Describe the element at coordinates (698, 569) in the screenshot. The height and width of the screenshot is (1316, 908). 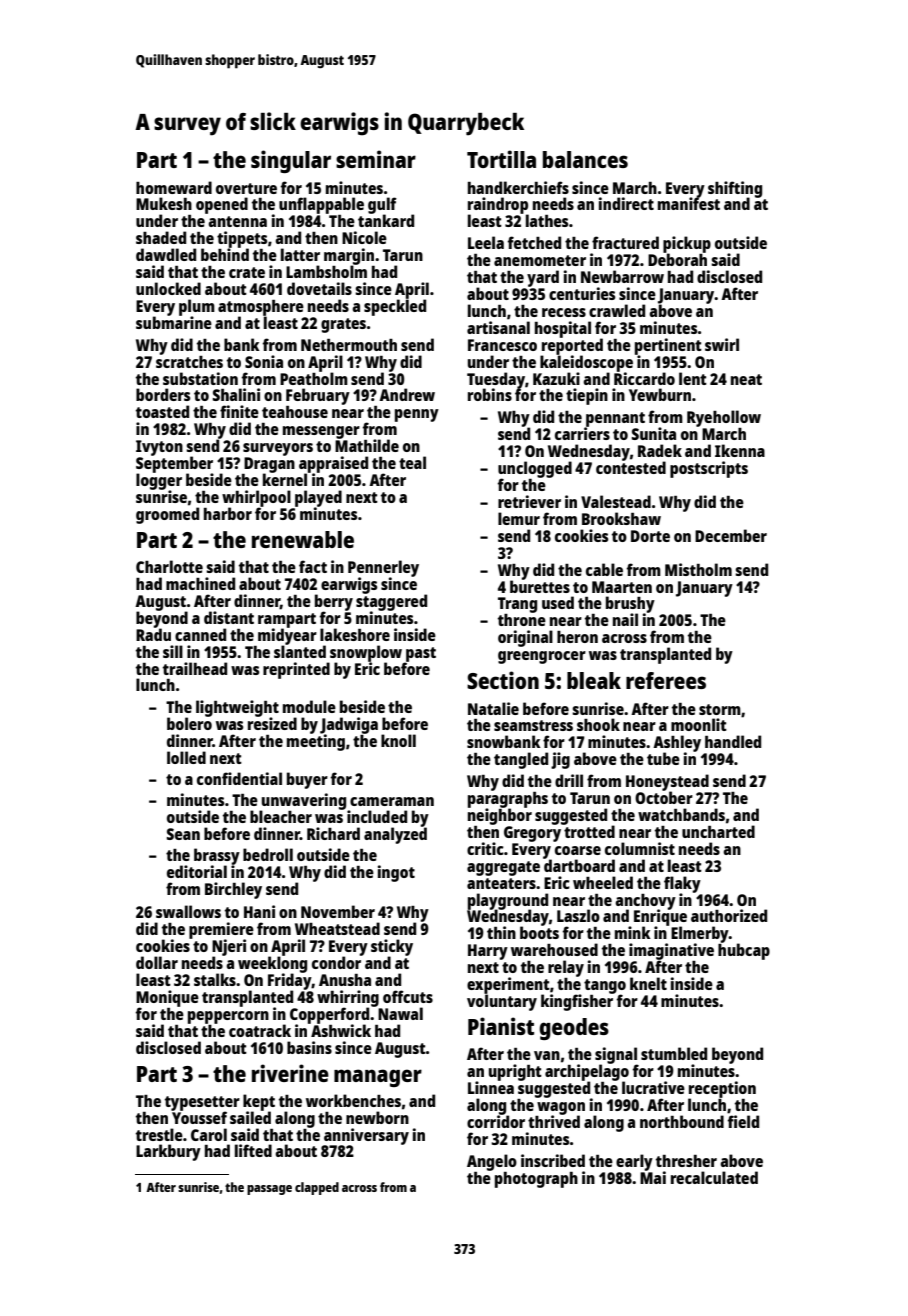
I see `Mistholm` at that location.
